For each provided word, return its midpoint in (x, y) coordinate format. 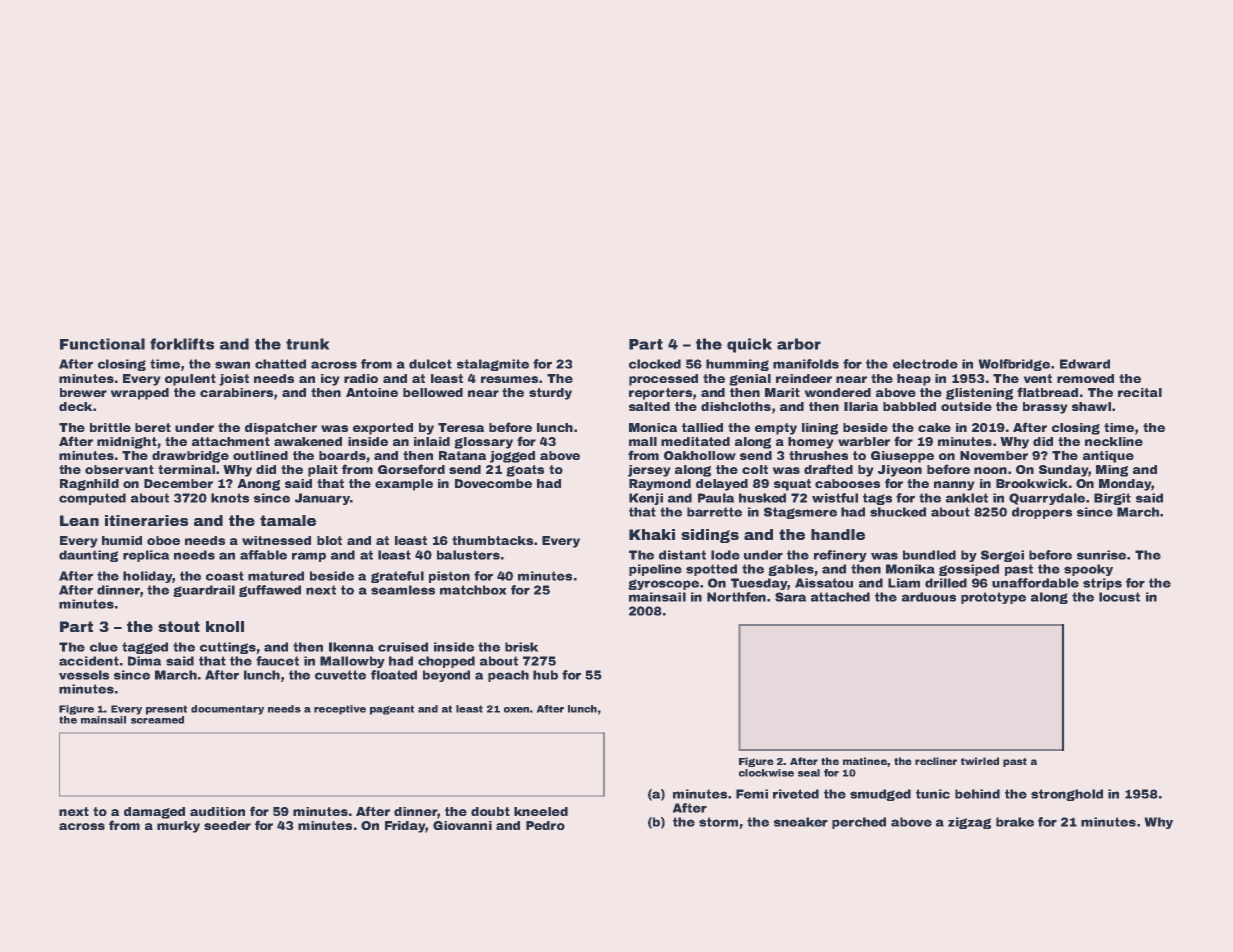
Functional (102, 344)
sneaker (801, 822)
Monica (653, 427)
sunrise (1101, 555)
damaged (154, 813)
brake (1015, 822)
